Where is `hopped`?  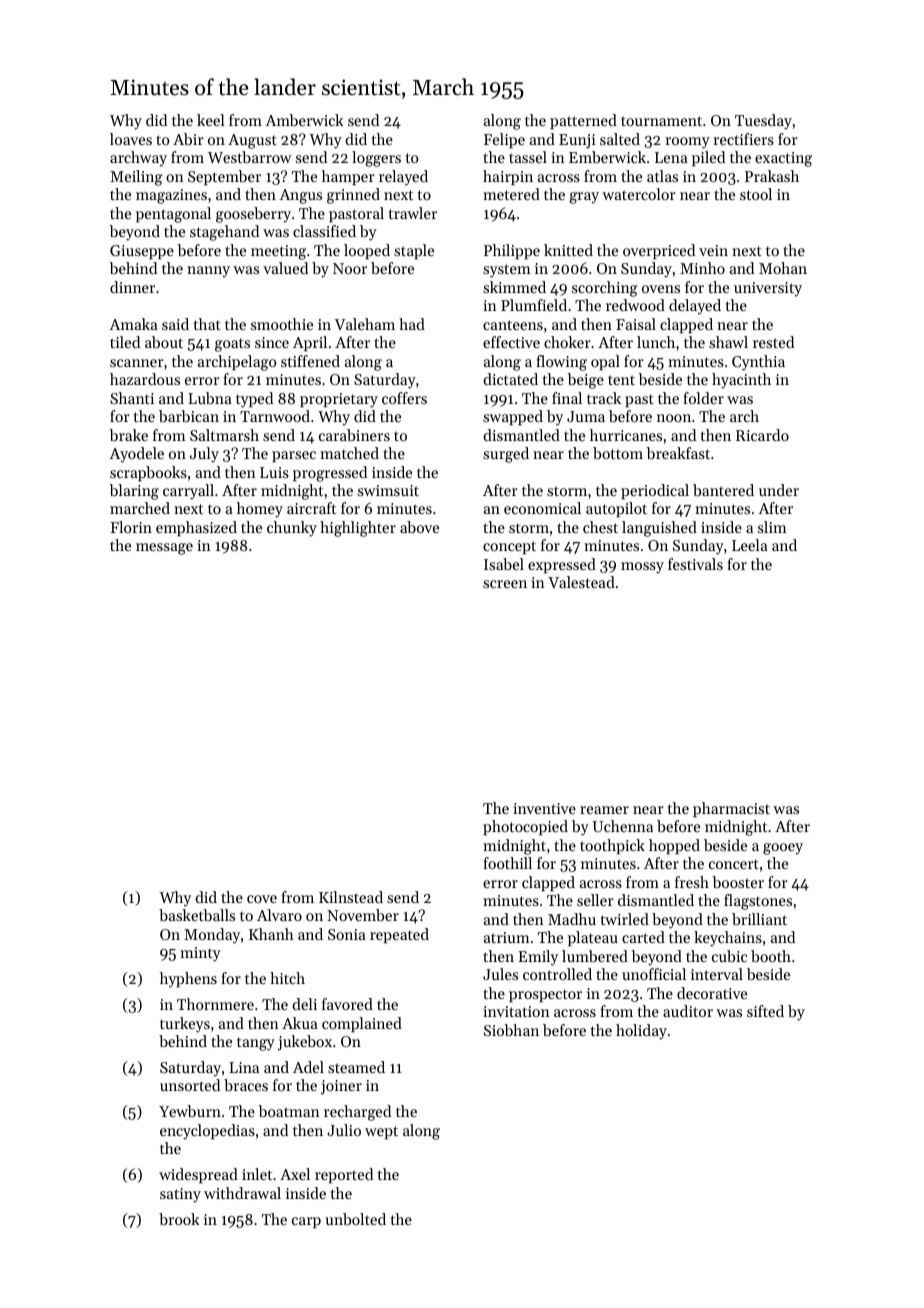
hopped is located at coordinates (674, 846).
